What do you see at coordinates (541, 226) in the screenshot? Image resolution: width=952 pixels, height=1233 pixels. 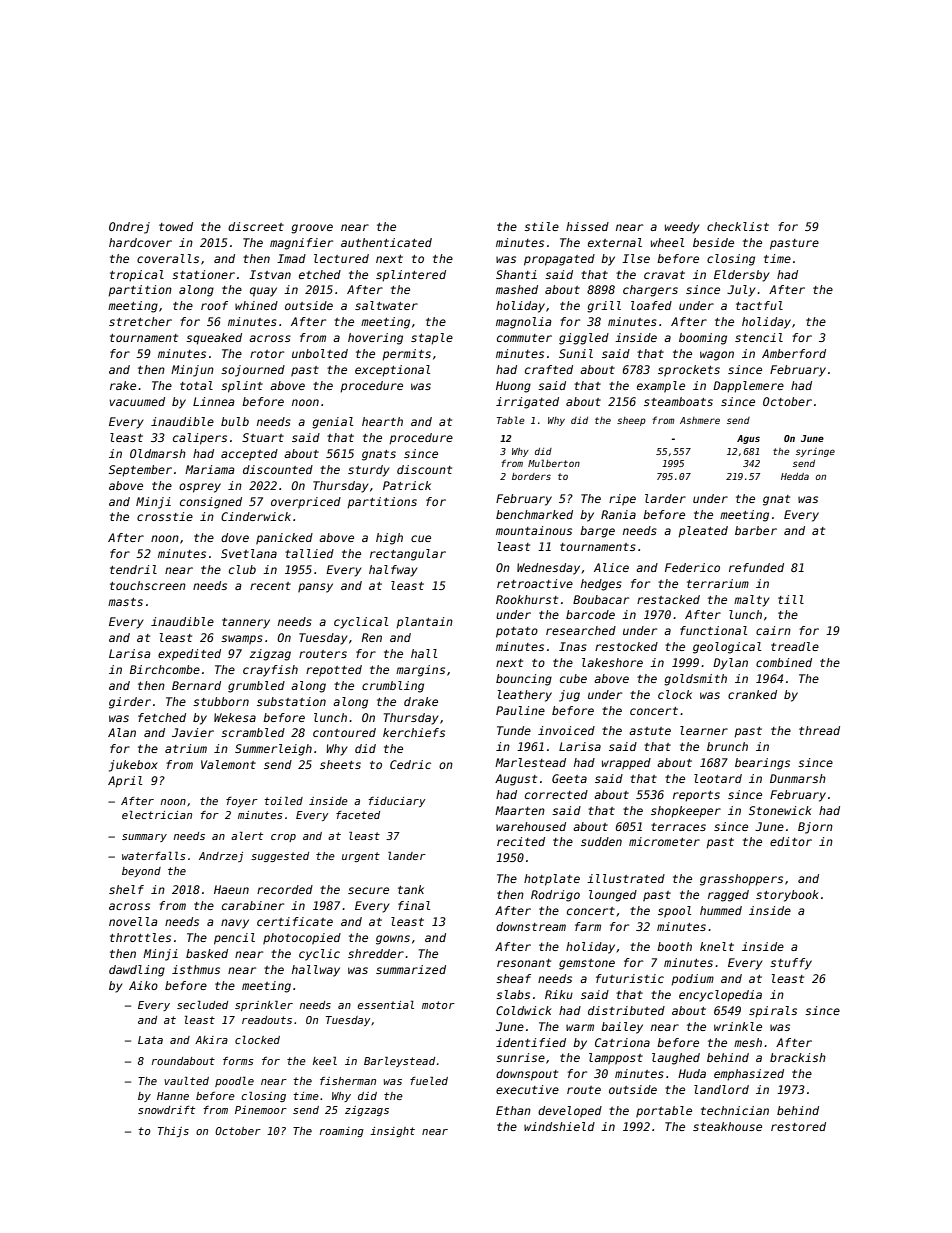 I see `stile` at bounding box center [541, 226].
